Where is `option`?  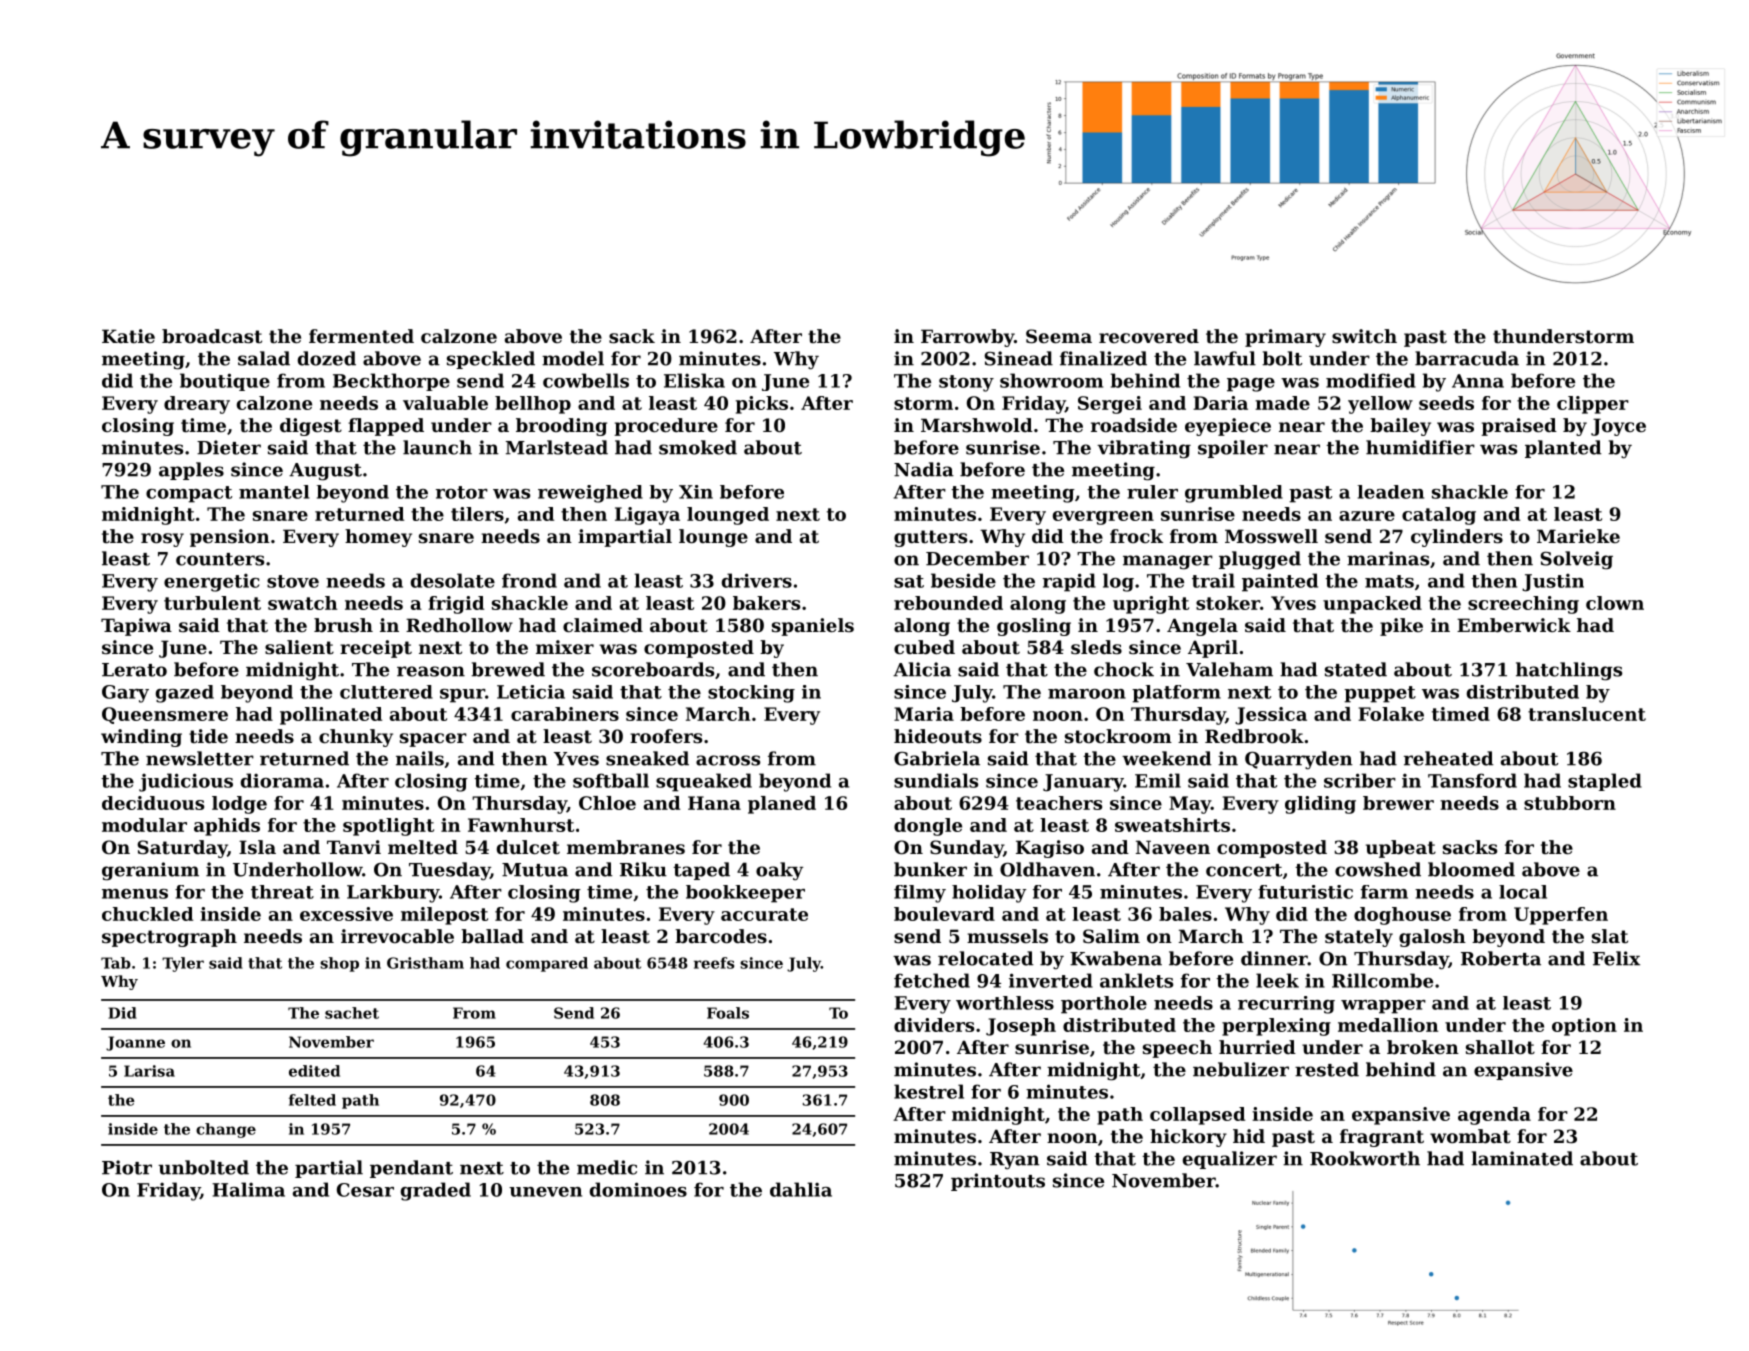
option is located at coordinates (1584, 1027).
